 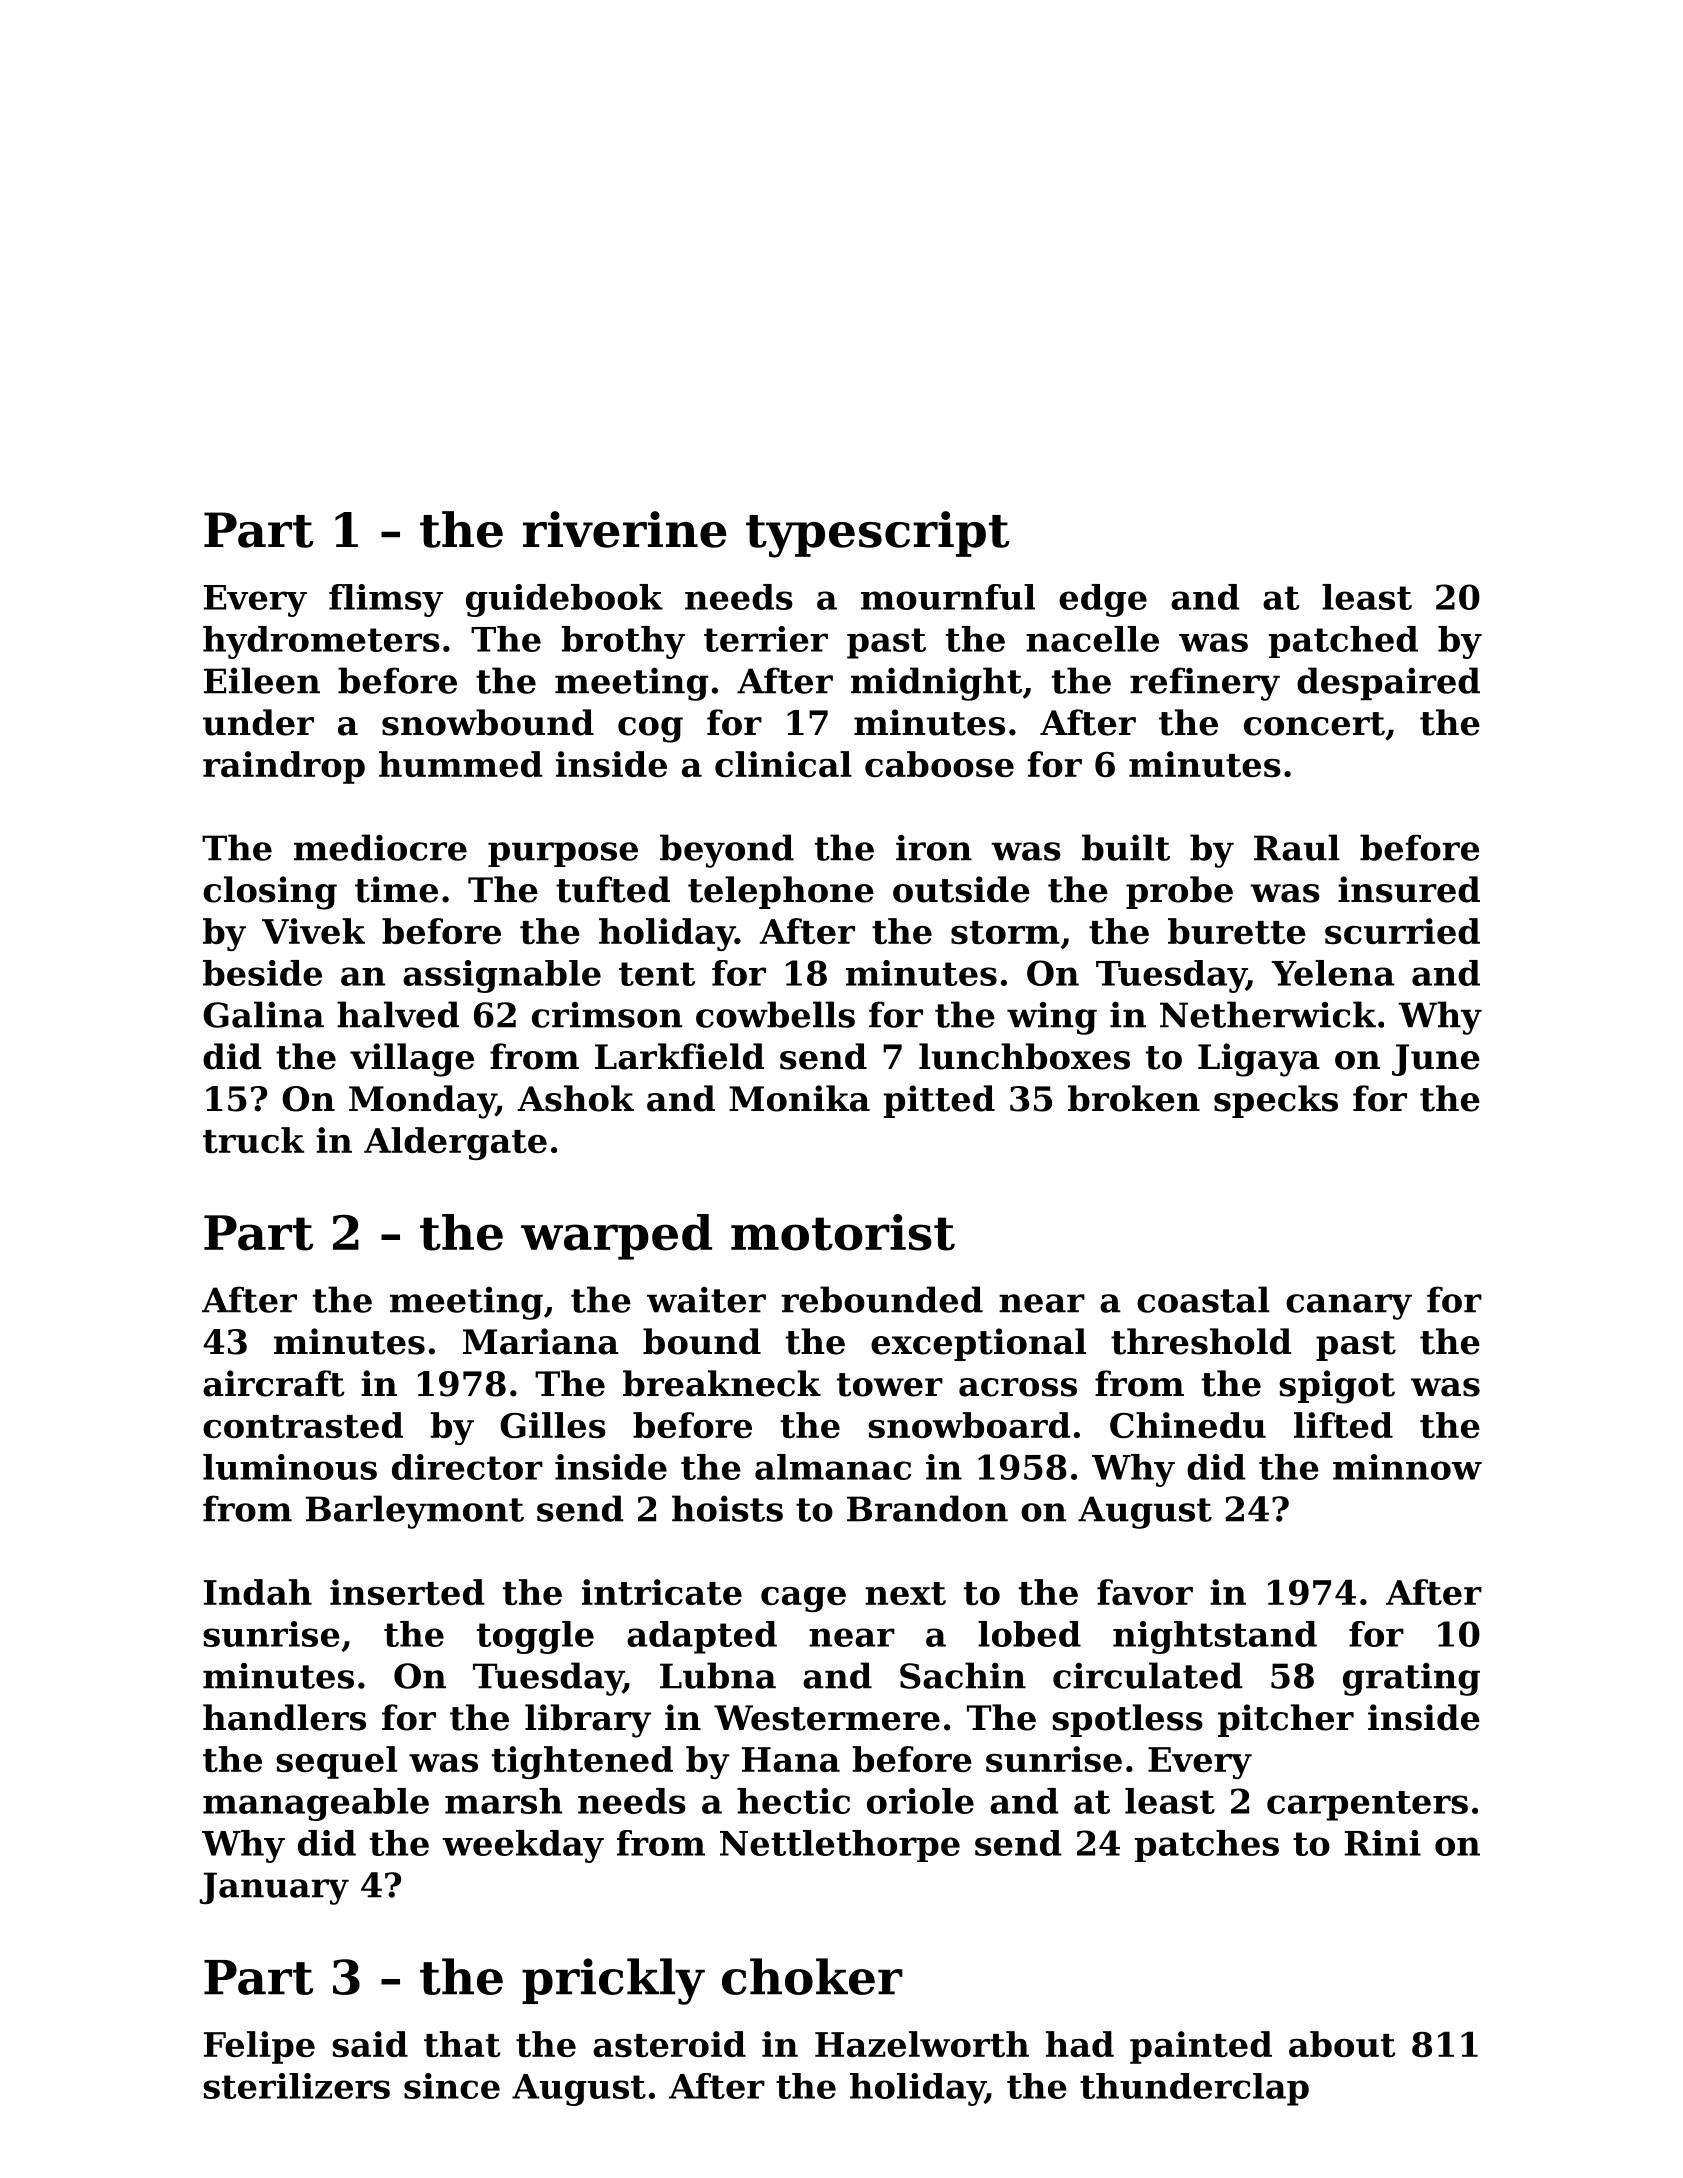 What do you see at coordinates (274, 1383) in the screenshot?
I see `aircraft` at bounding box center [274, 1383].
